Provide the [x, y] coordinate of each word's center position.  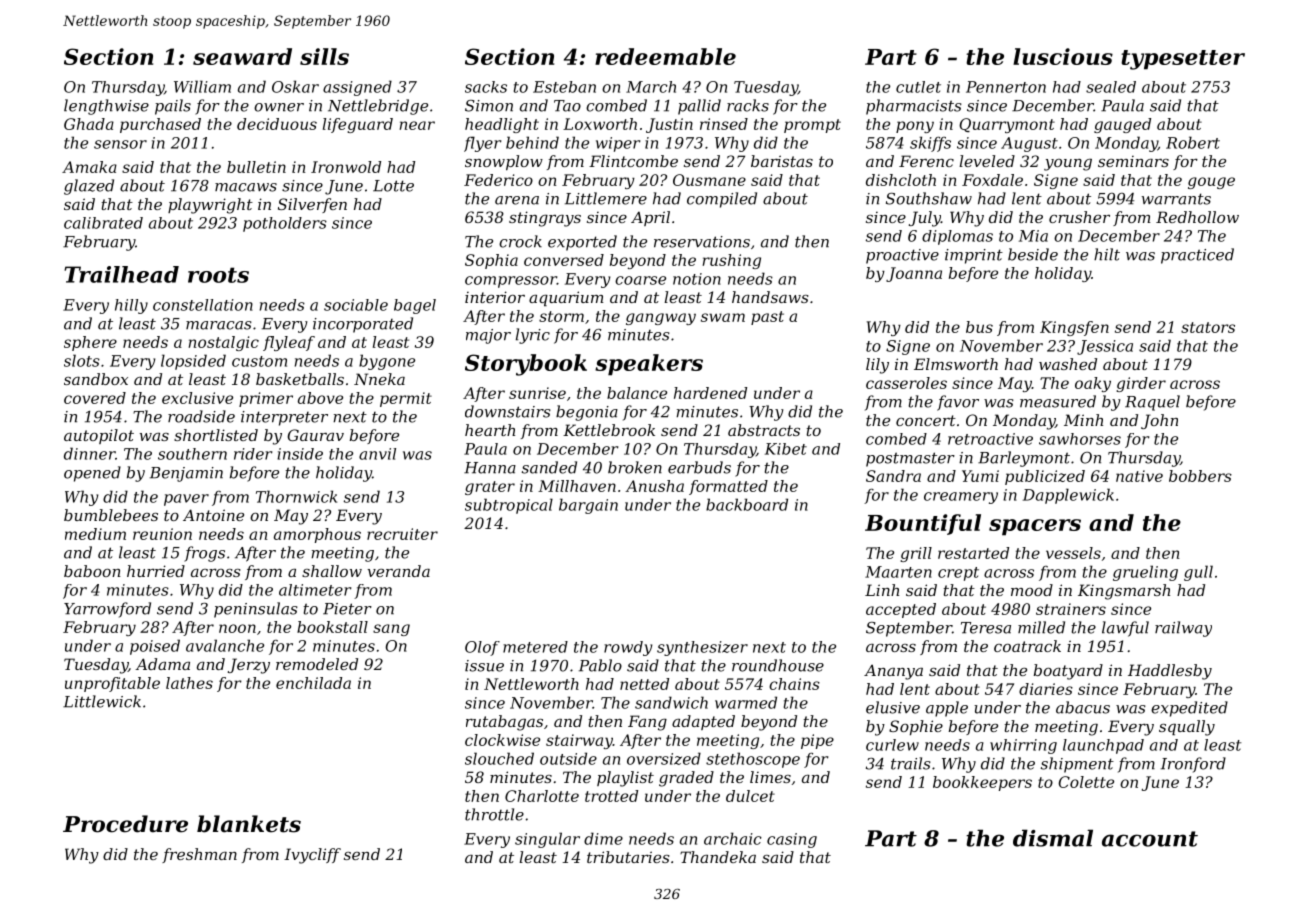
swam [723, 317]
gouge [1211, 183]
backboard [747, 504]
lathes [189, 683]
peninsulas [256, 610]
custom [259, 361]
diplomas [957, 237]
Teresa [986, 628]
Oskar [295, 86]
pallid [699, 107]
